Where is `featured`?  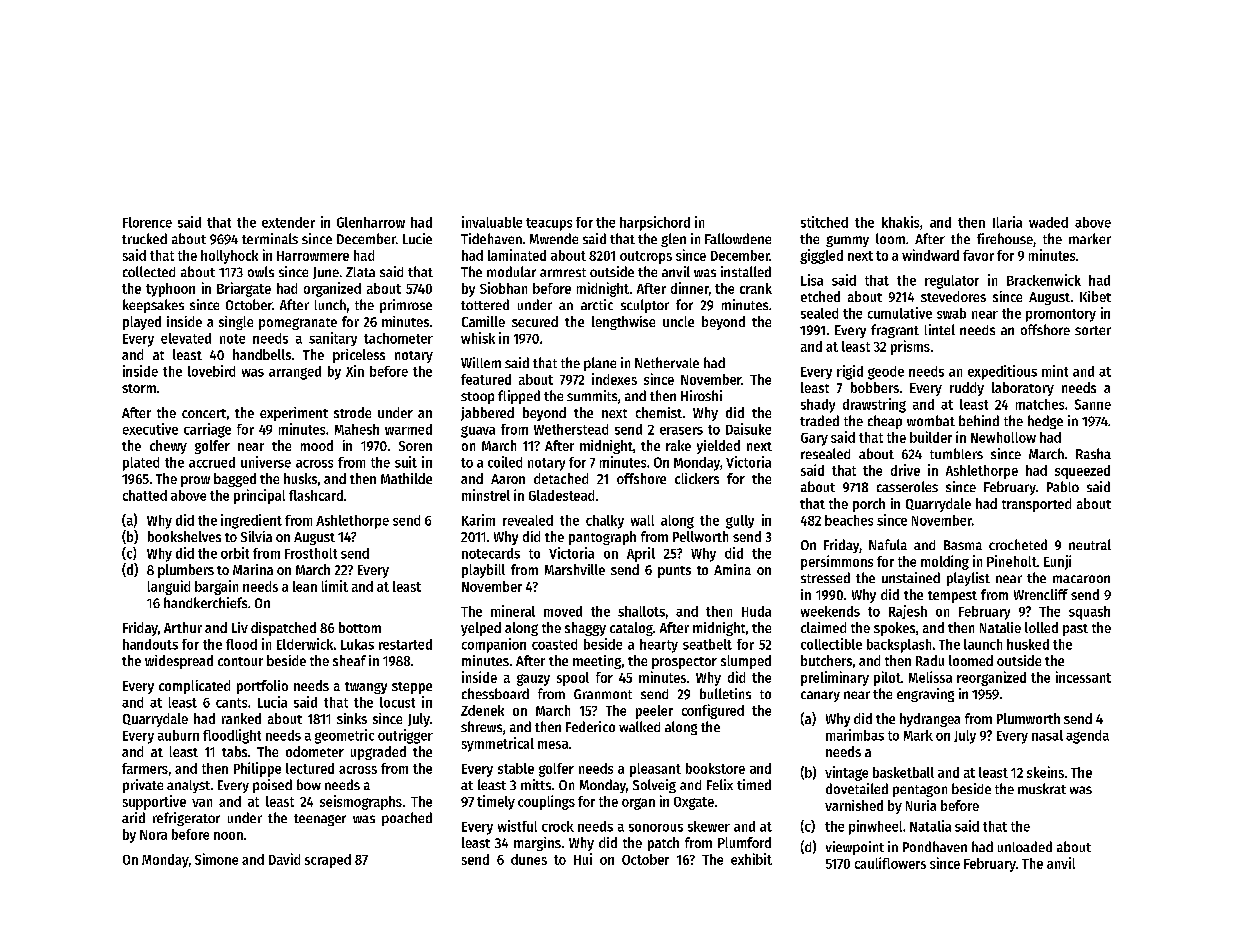
featured is located at coordinates (486, 379).
